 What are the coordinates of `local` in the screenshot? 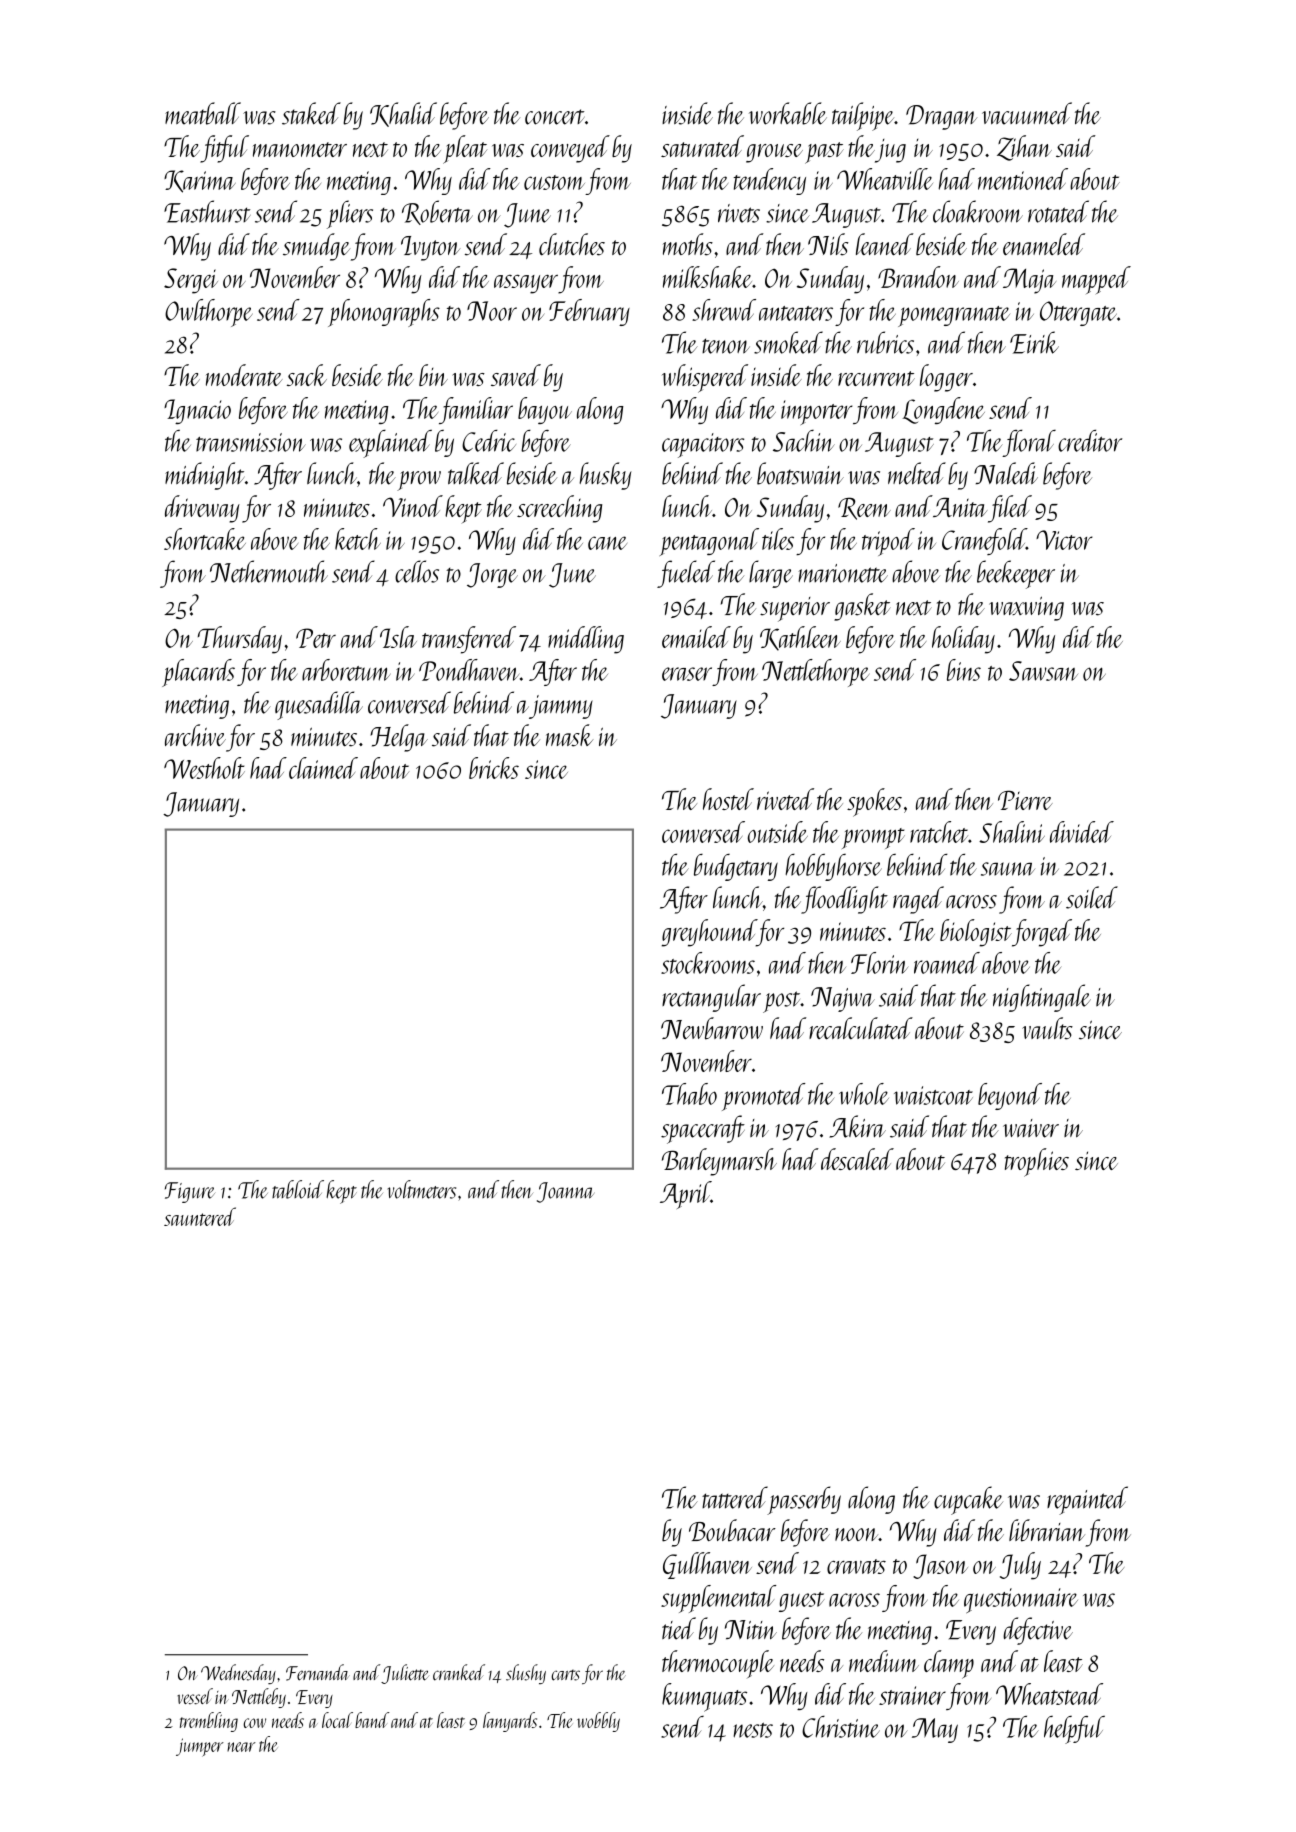 It's located at (337, 1720).
